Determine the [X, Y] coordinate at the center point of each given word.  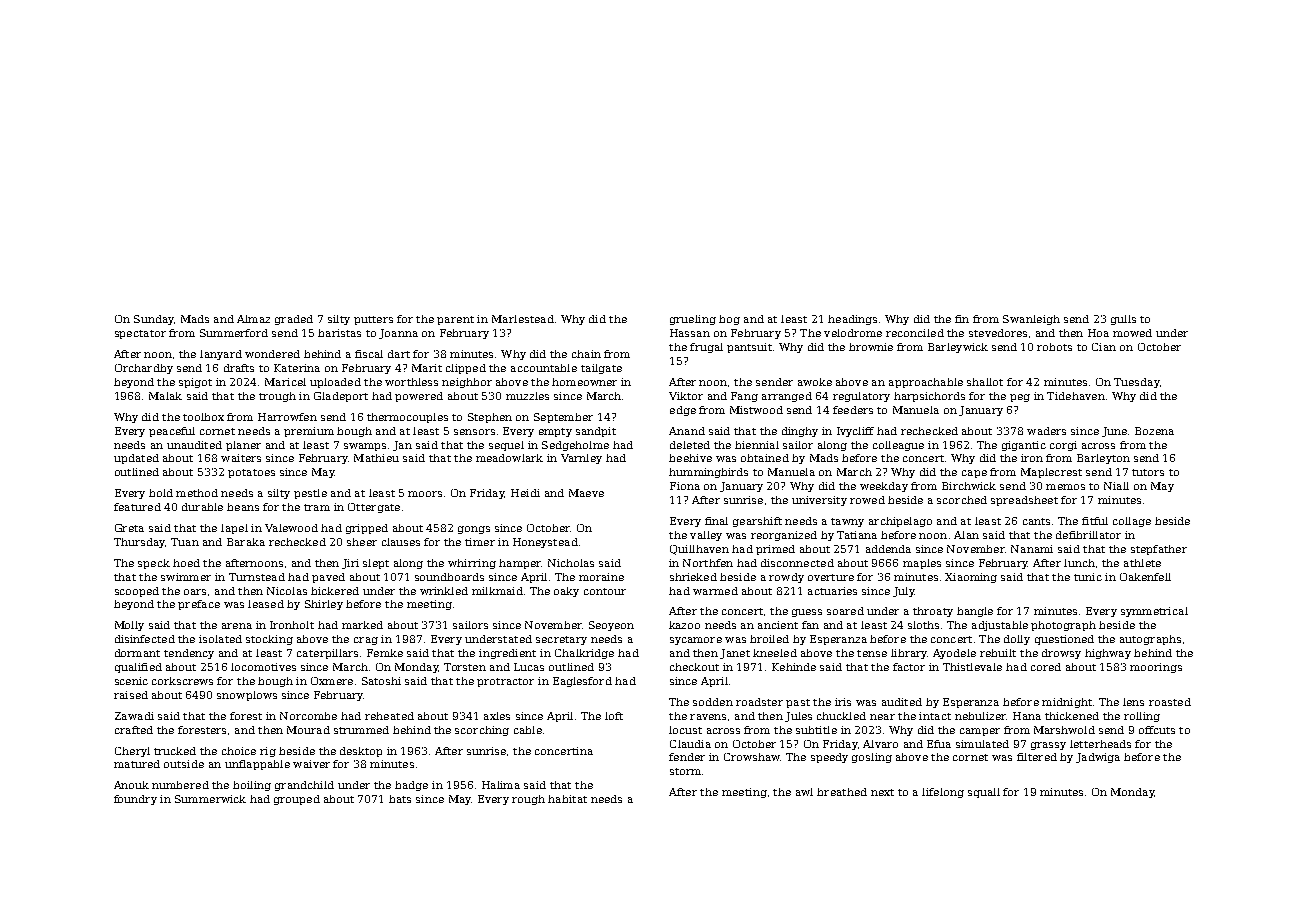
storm [685, 771]
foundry [135, 800]
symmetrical [1154, 612]
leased [266, 604]
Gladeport [341, 397]
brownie [871, 347]
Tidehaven [1076, 396]
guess [807, 613]
